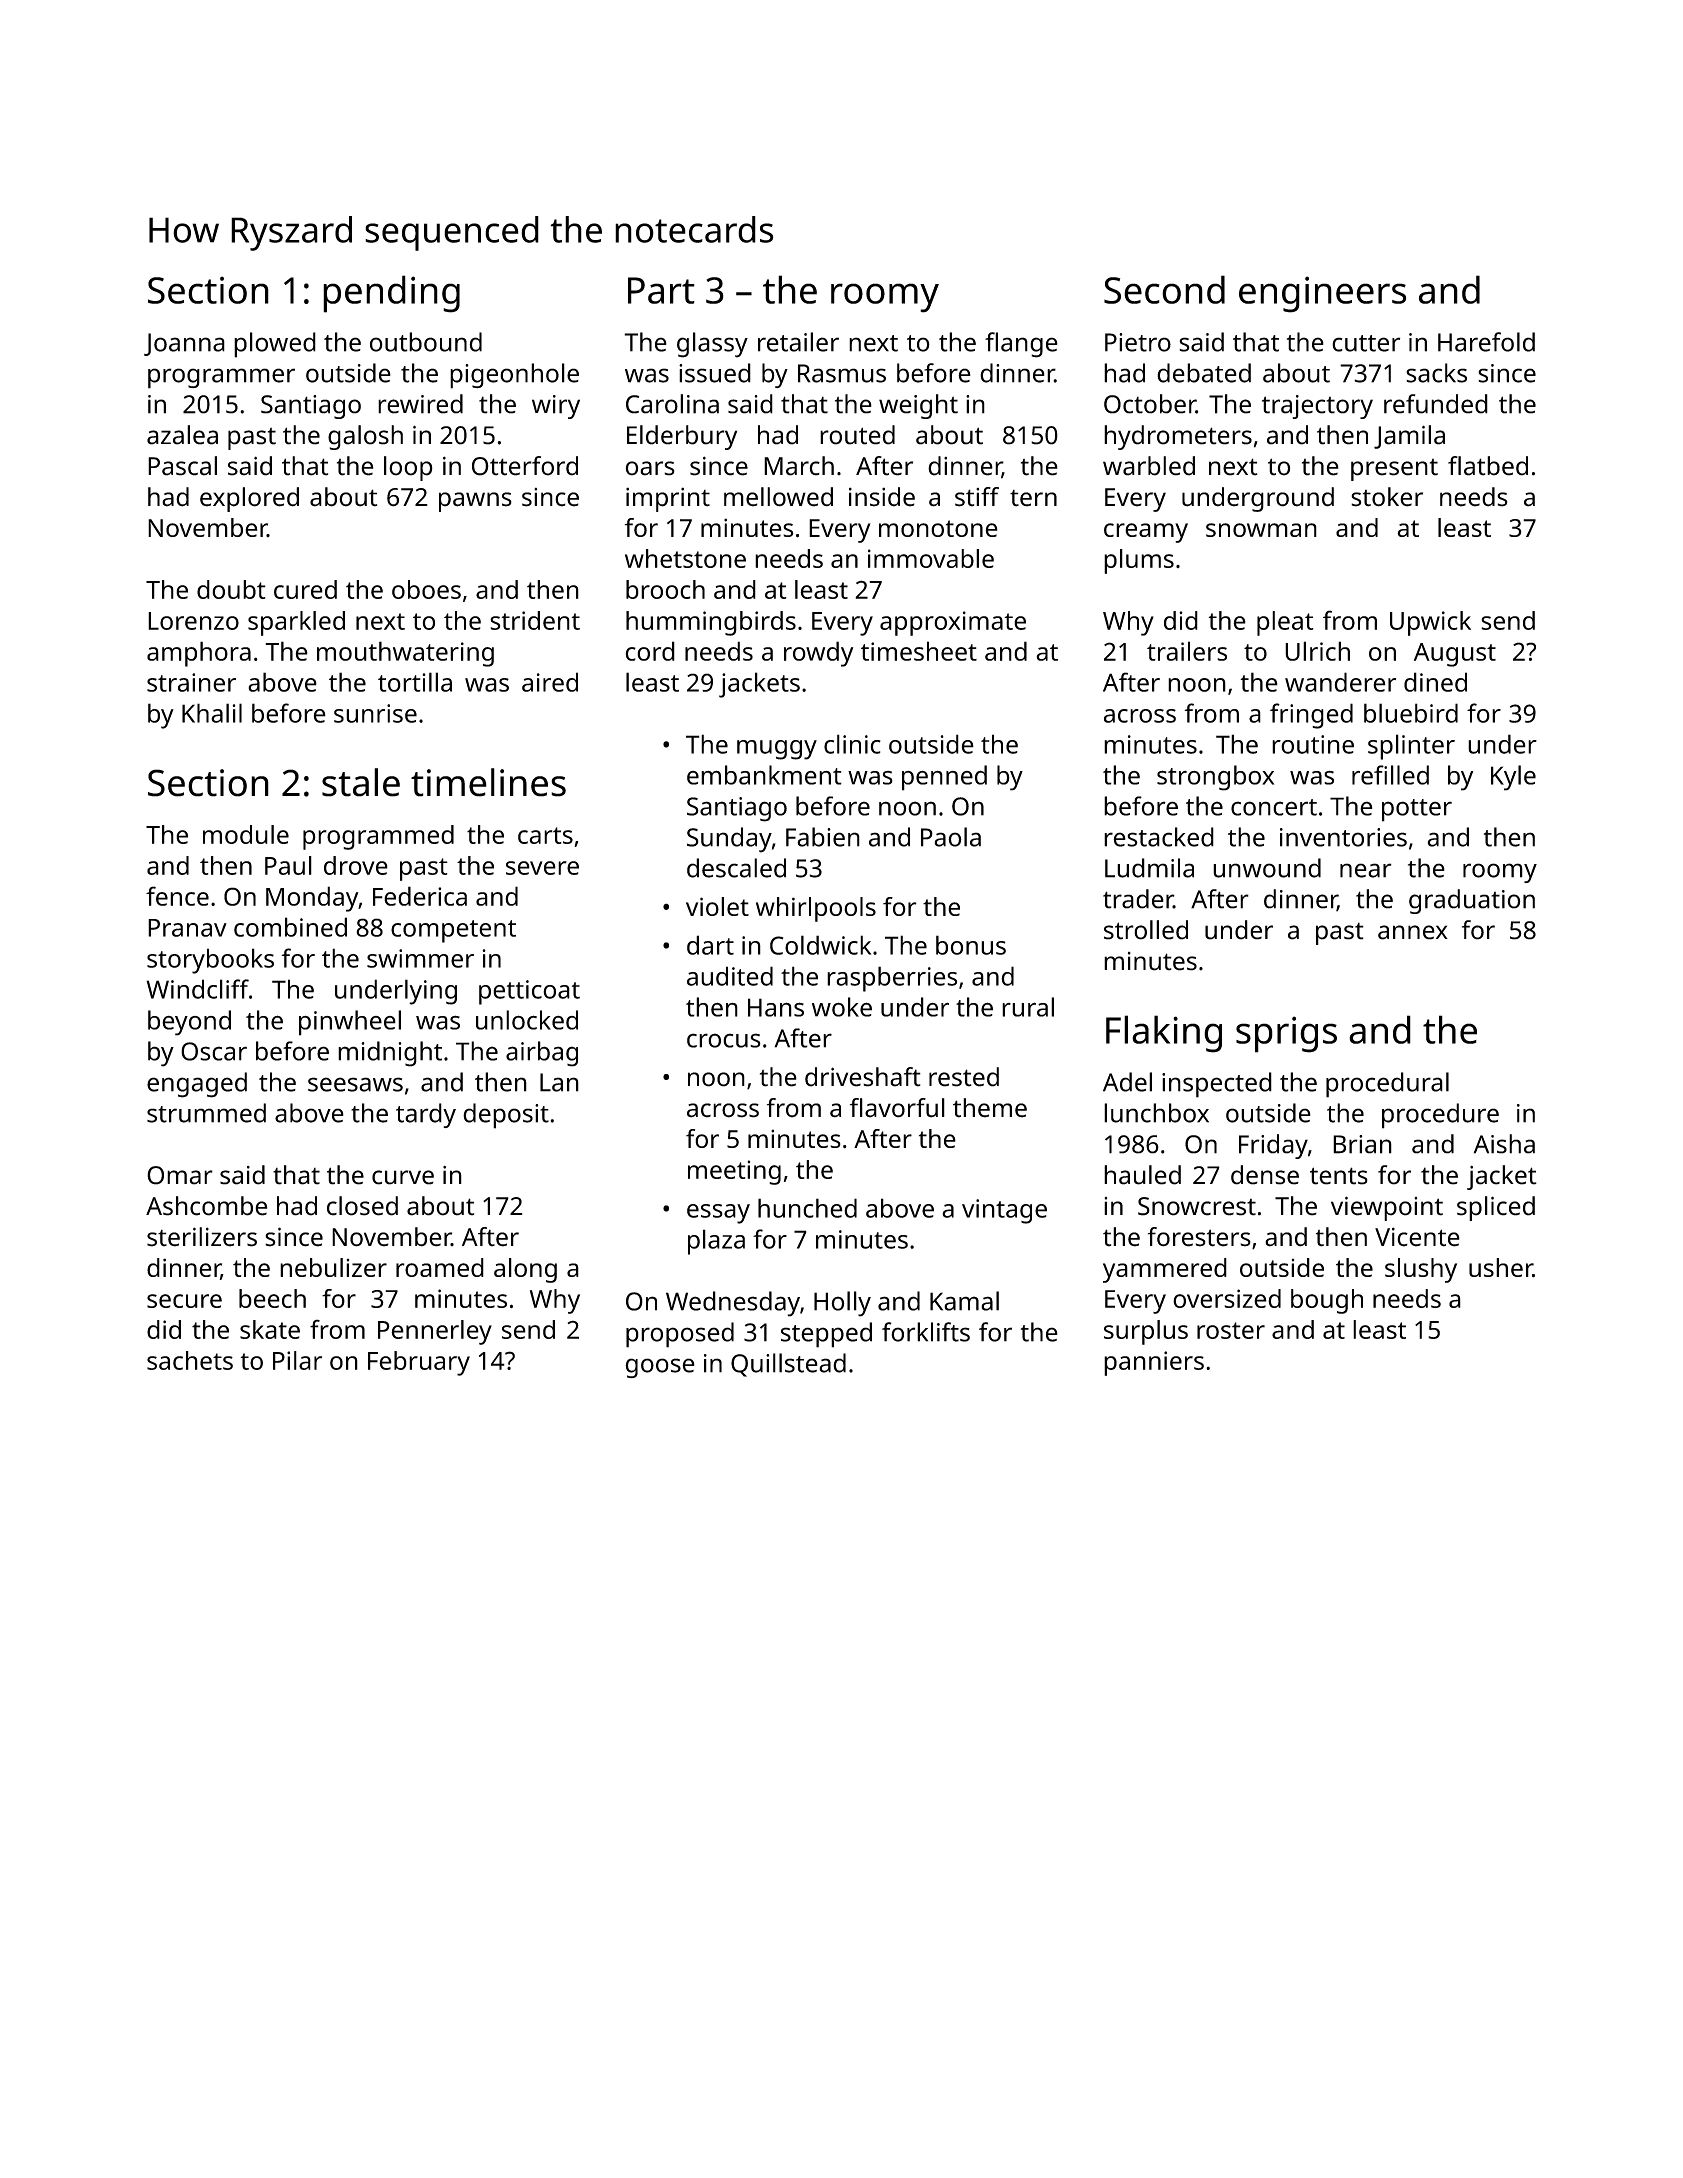 Image resolution: width=1683 pixels, height=2178 pixels. What do you see at coordinates (1501, 1267) in the image?
I see `usher` at bounding box center [1501, 1267].
